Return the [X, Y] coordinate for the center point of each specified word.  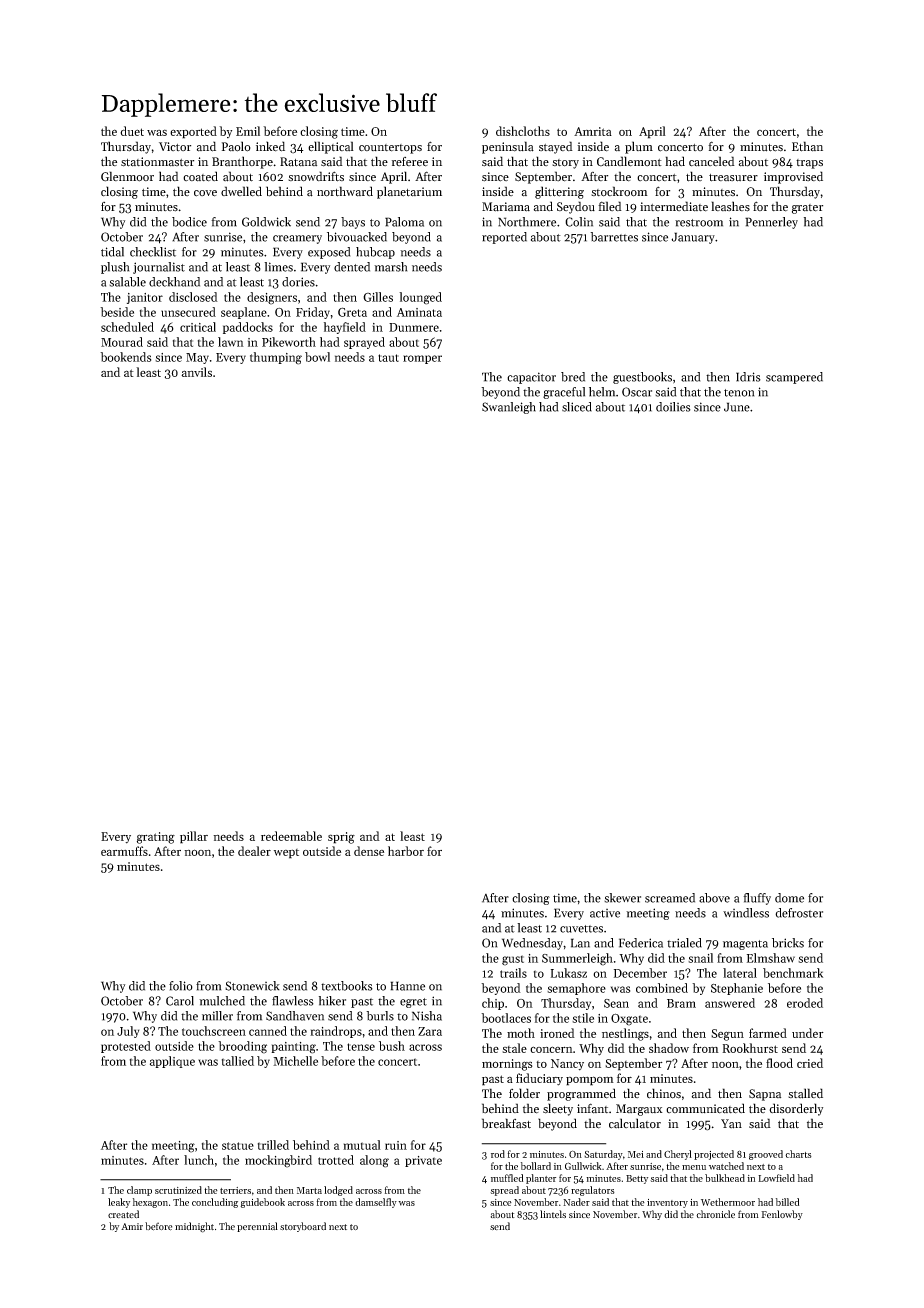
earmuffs [124, 851]
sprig [341, 838]
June [737, 407]
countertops [390, 149]
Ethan [807, 146]
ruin [396, 1145]
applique [172, 1062]
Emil [248, 131]
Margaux [639, 1110]
